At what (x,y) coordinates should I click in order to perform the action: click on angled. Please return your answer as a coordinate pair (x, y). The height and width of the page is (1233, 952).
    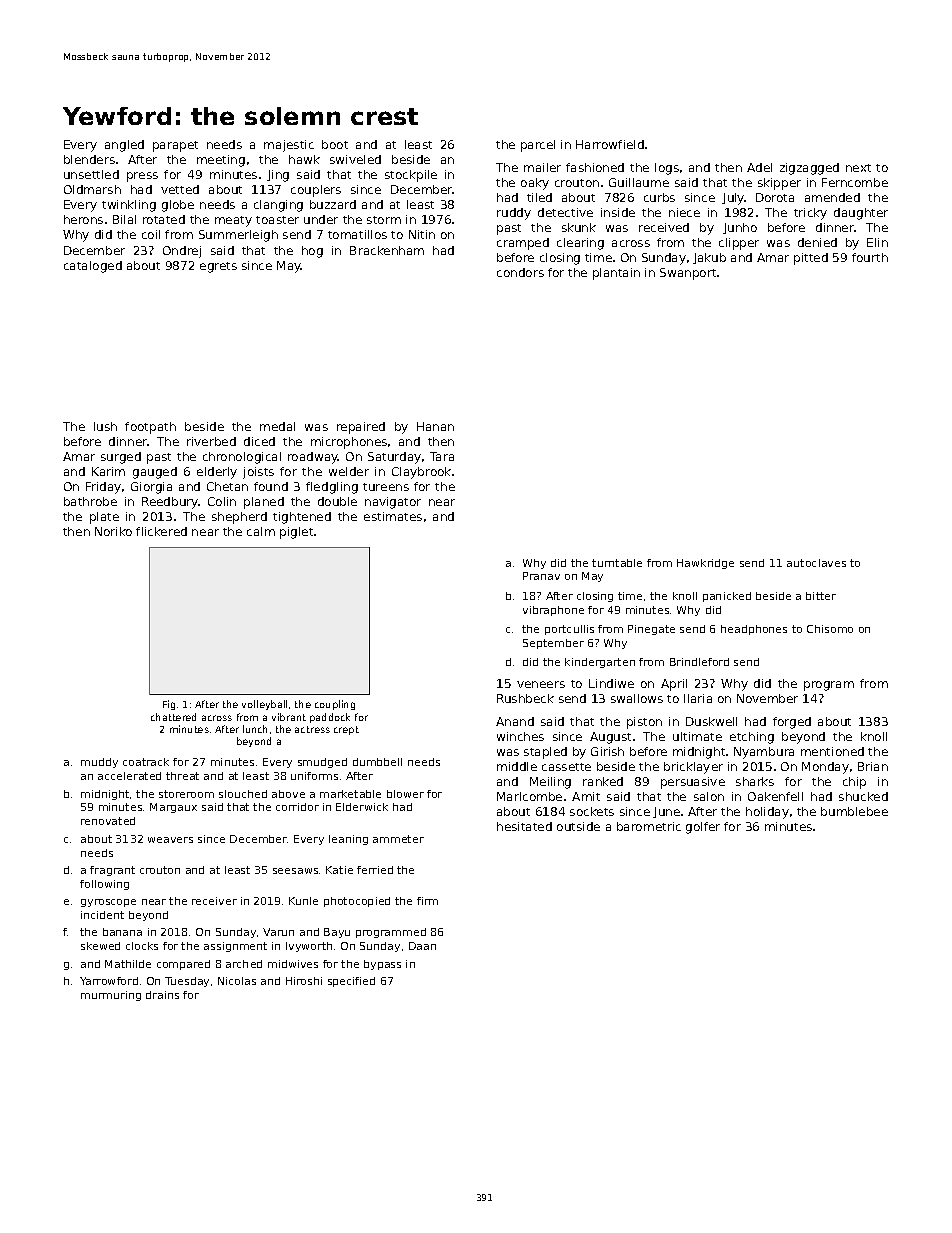
    Looking at the image, I should click on (124, 146).
